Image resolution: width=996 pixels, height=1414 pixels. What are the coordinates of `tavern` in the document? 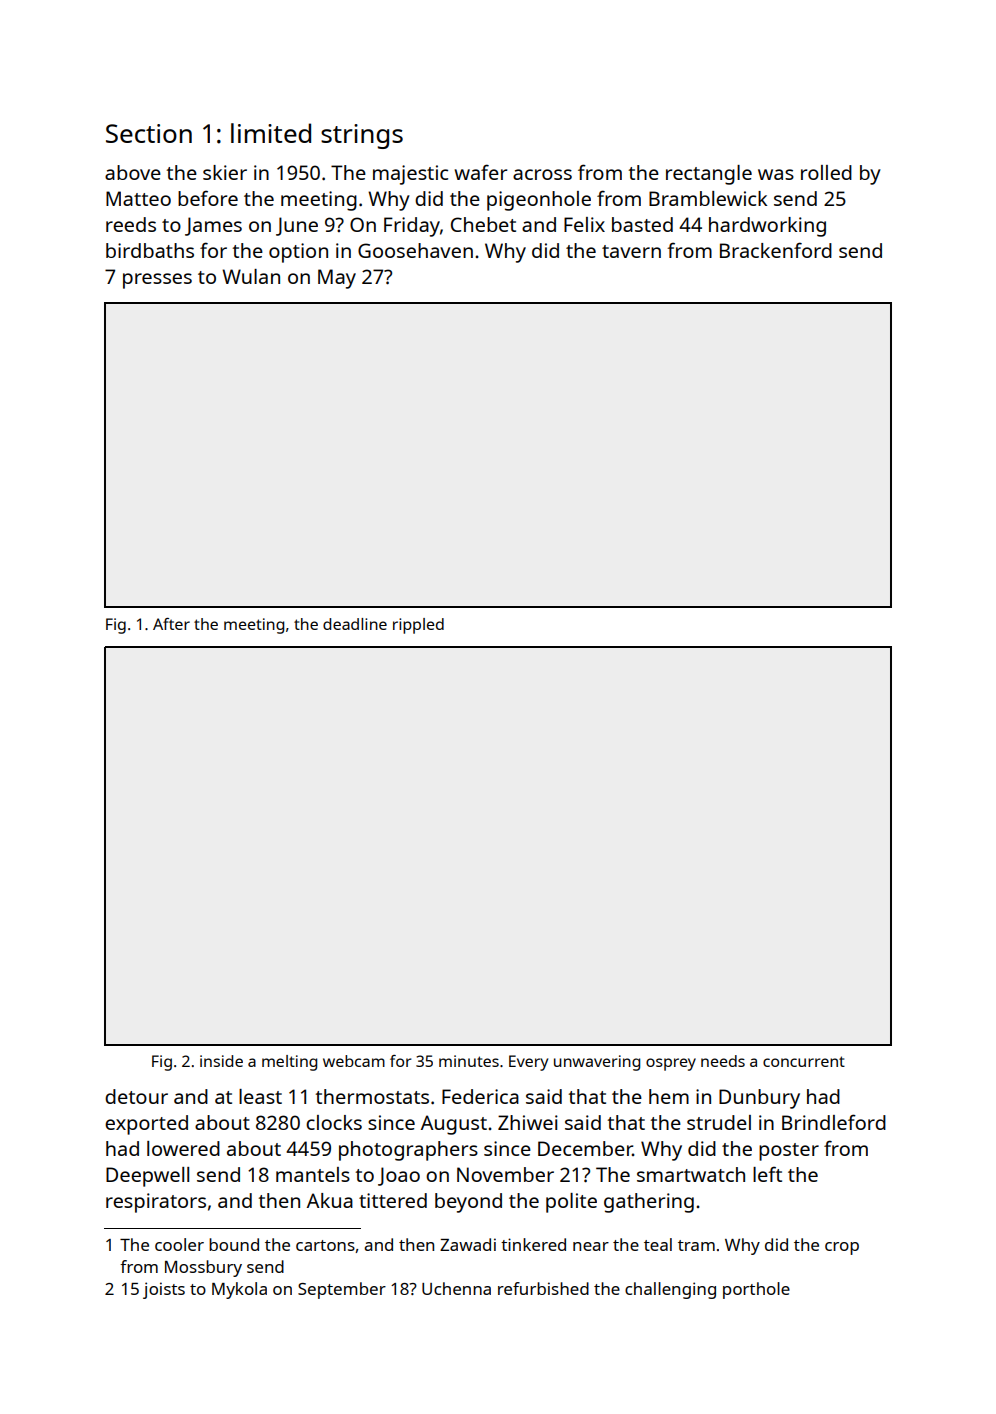 It's located at (631, 251).
